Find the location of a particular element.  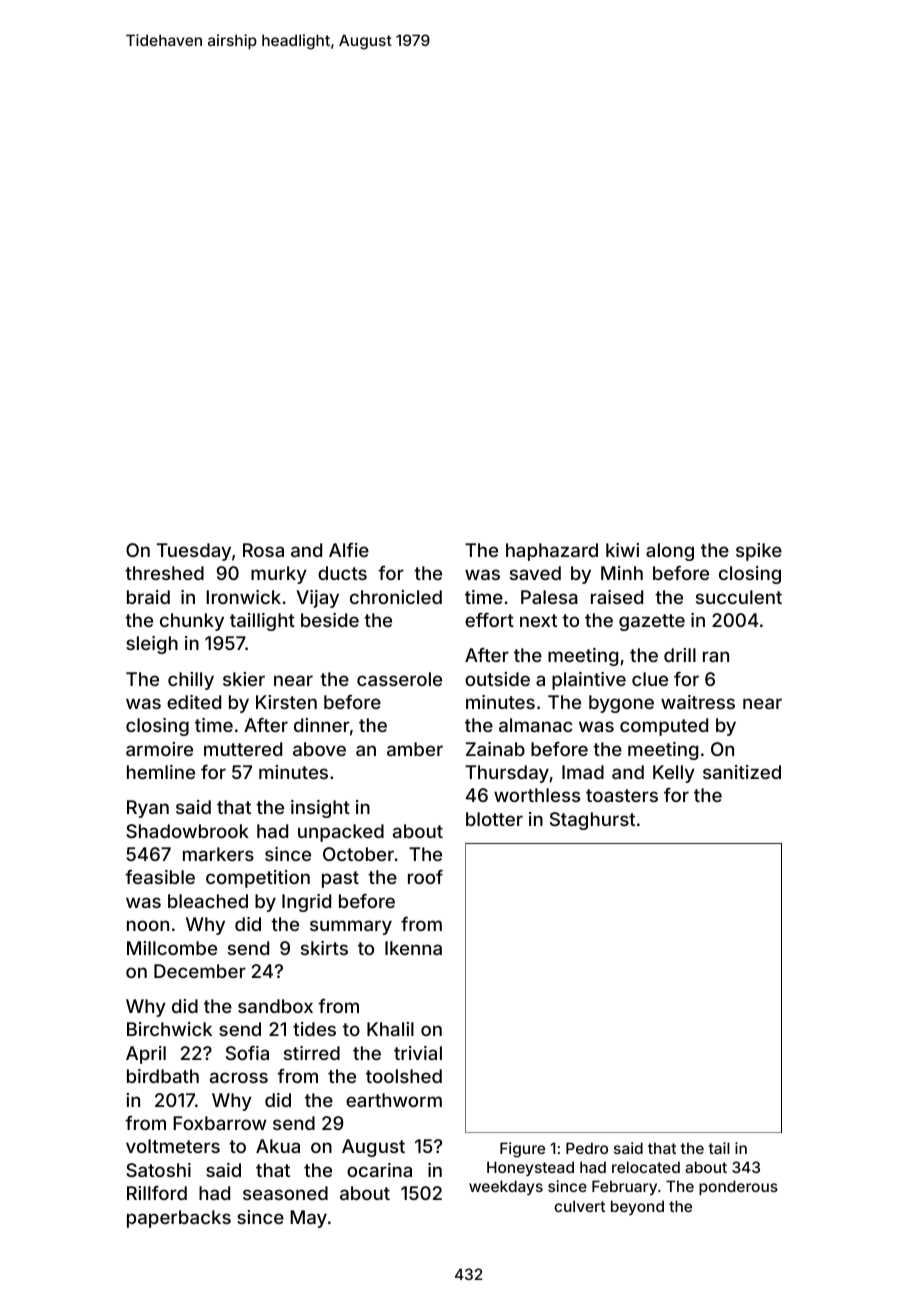

chilly is located at coordinates (191, 681).
